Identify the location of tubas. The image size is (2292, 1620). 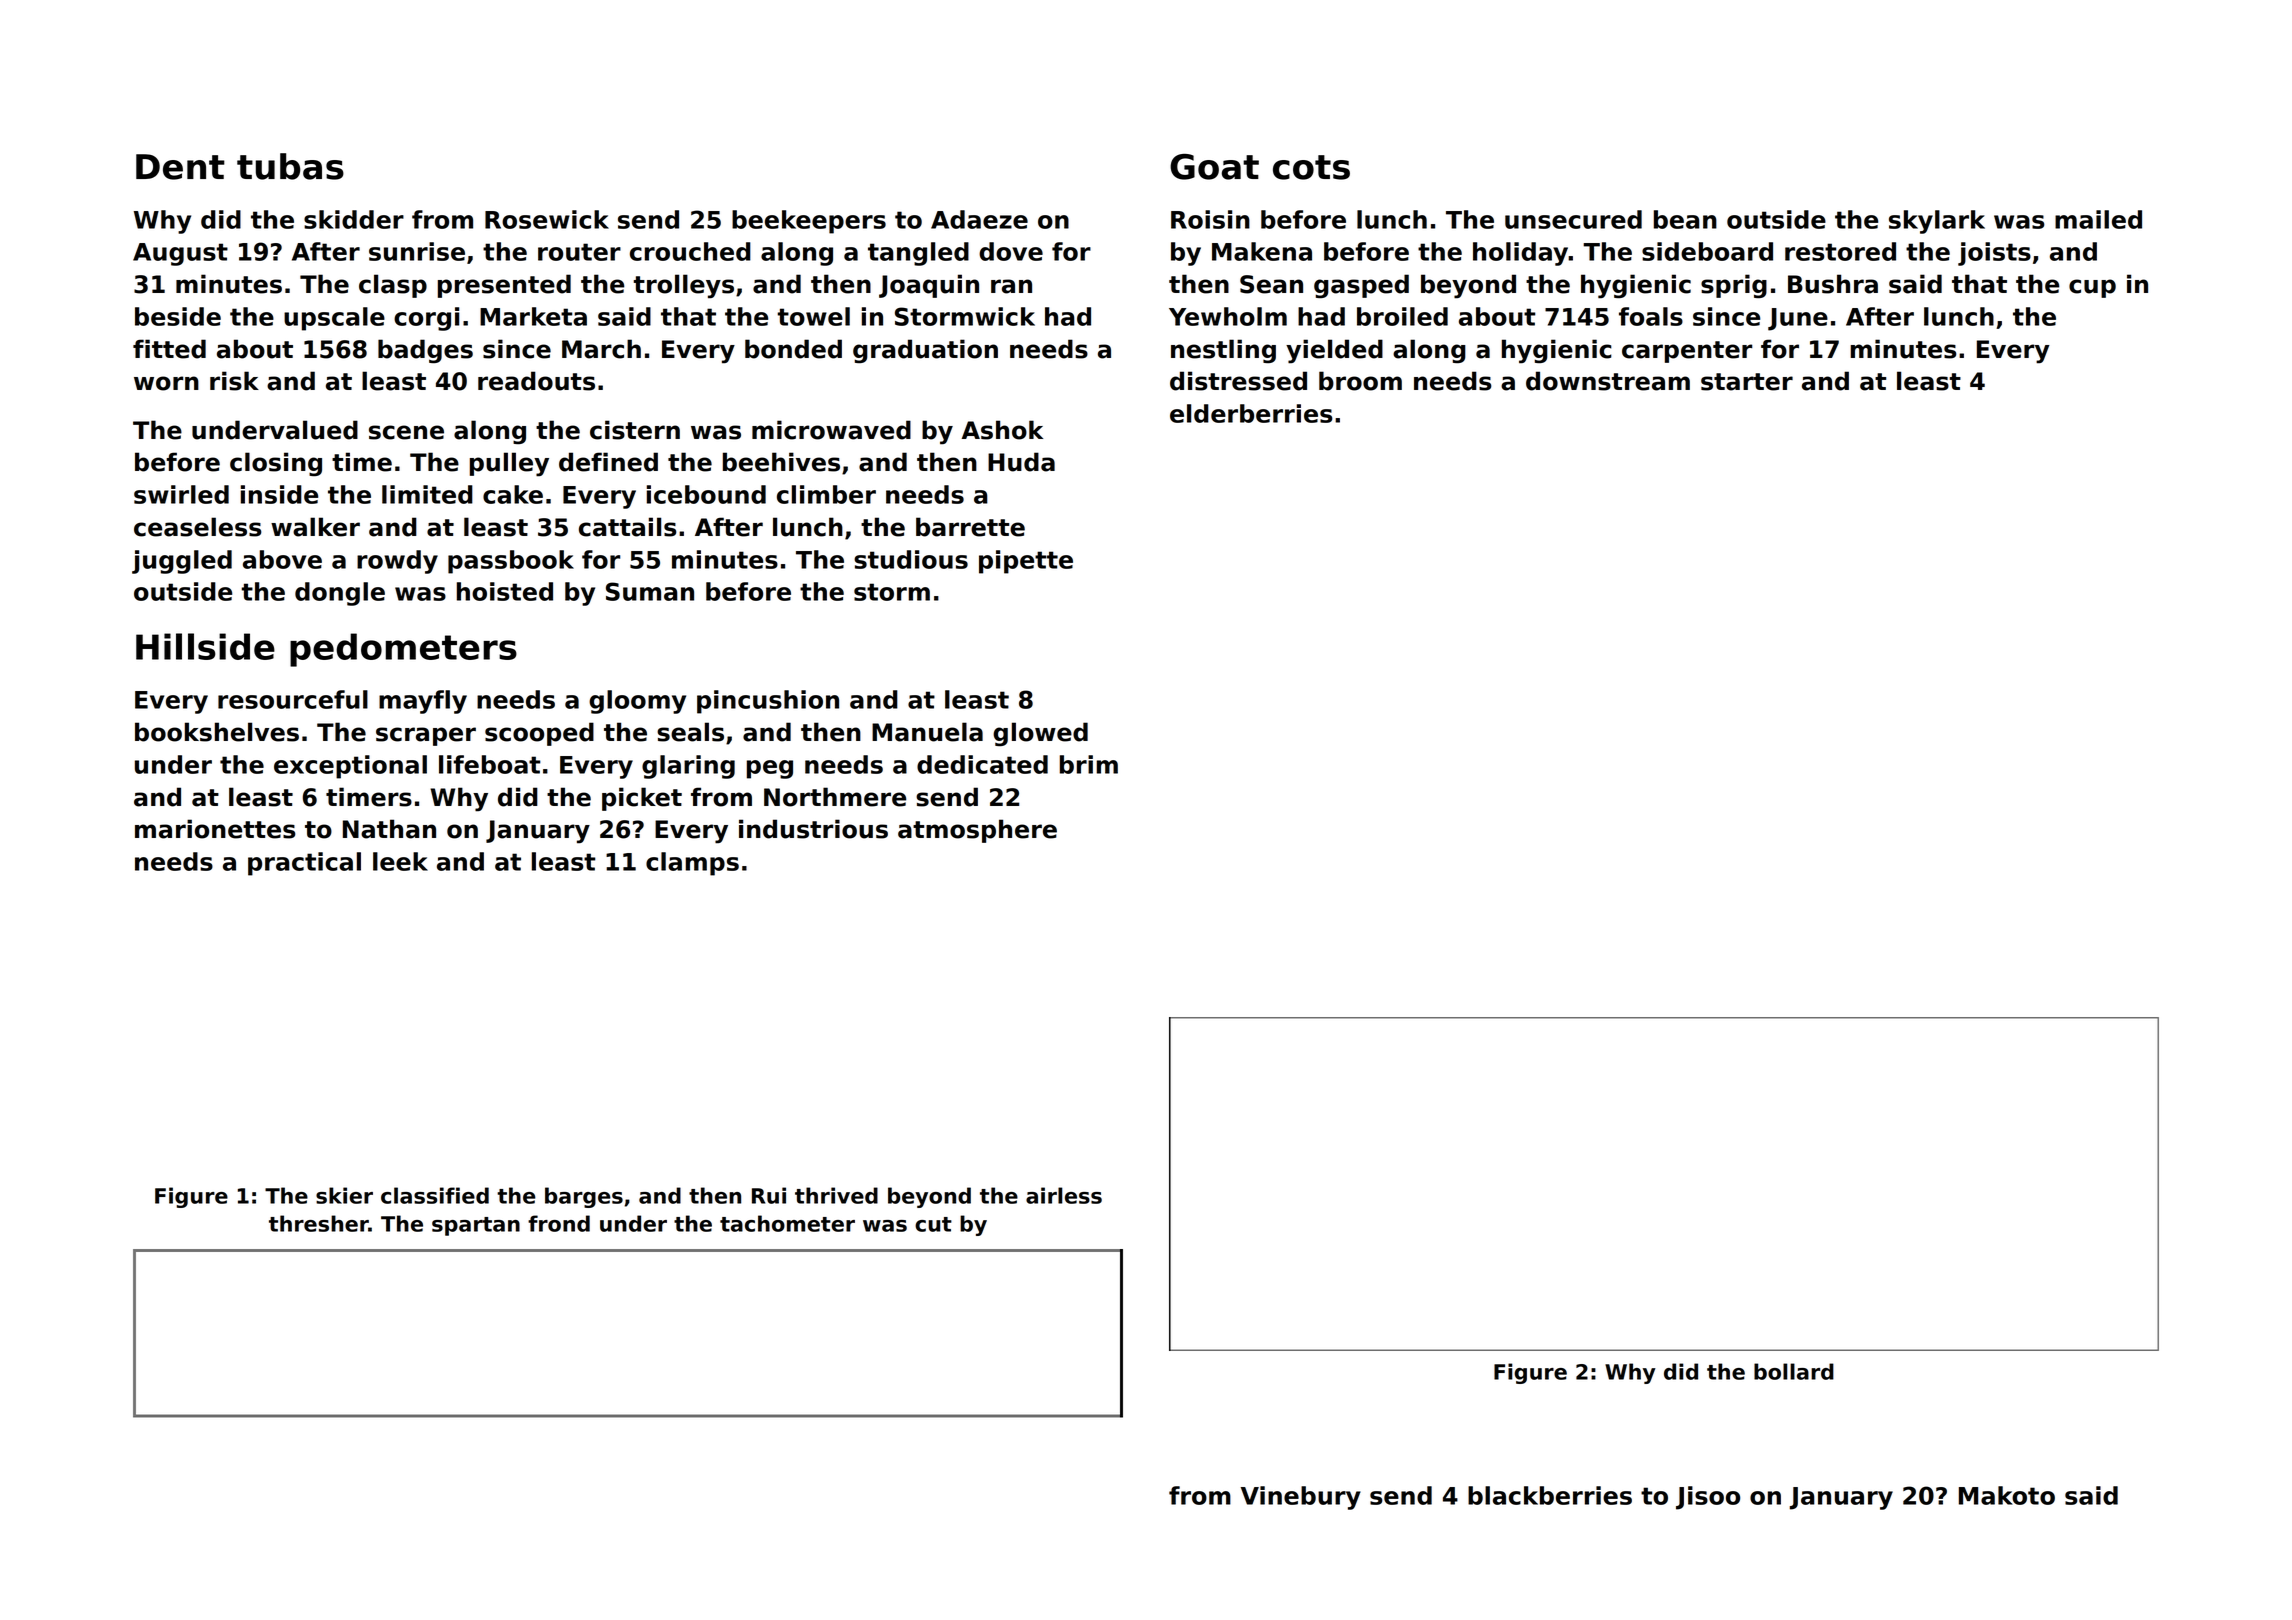
(290, 166).
